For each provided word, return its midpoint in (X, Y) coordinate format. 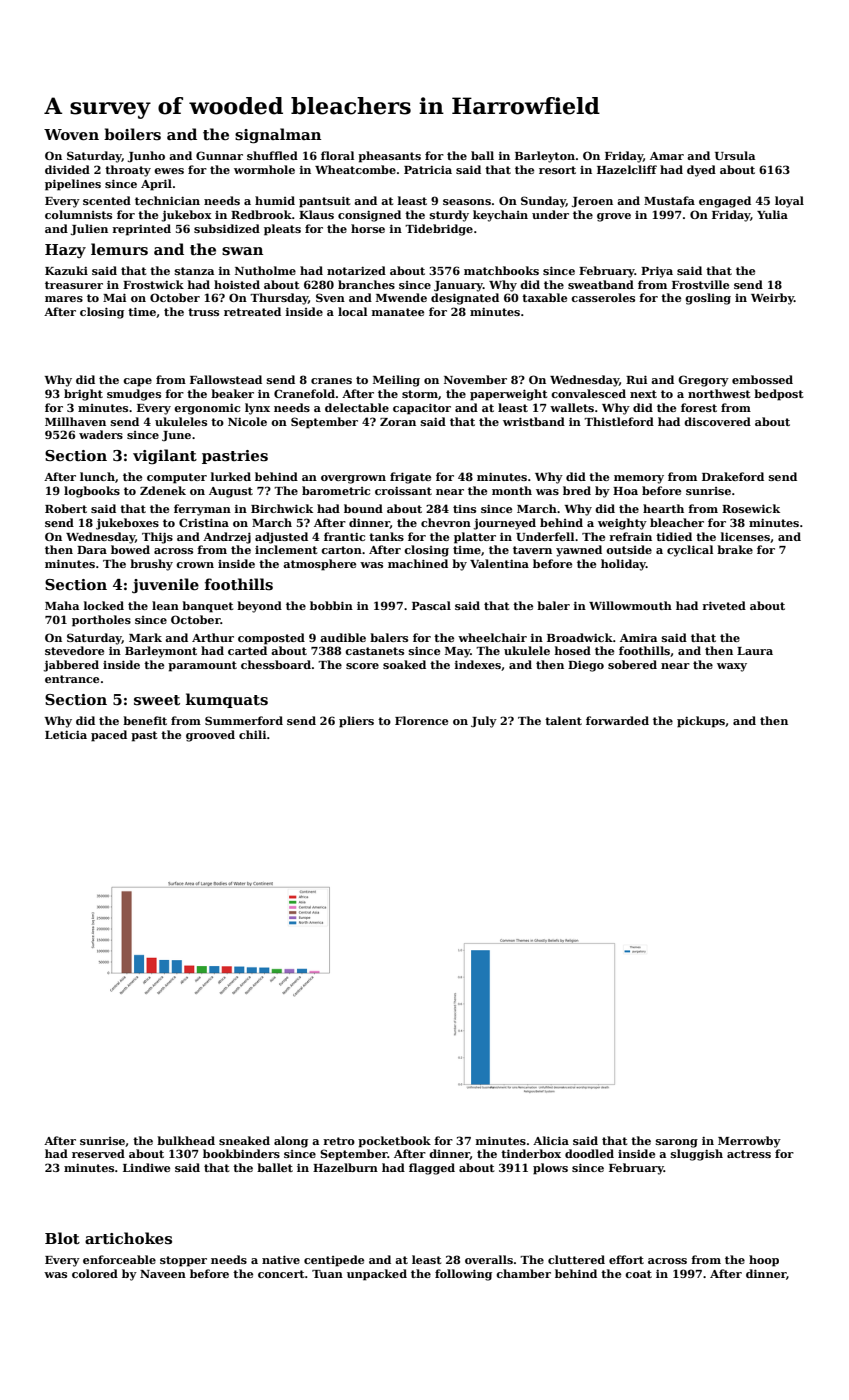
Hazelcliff (627, 169)
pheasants (389, 157)
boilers (132, 134)
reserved (98, 1153)
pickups (701, 722)
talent (563, 720)
